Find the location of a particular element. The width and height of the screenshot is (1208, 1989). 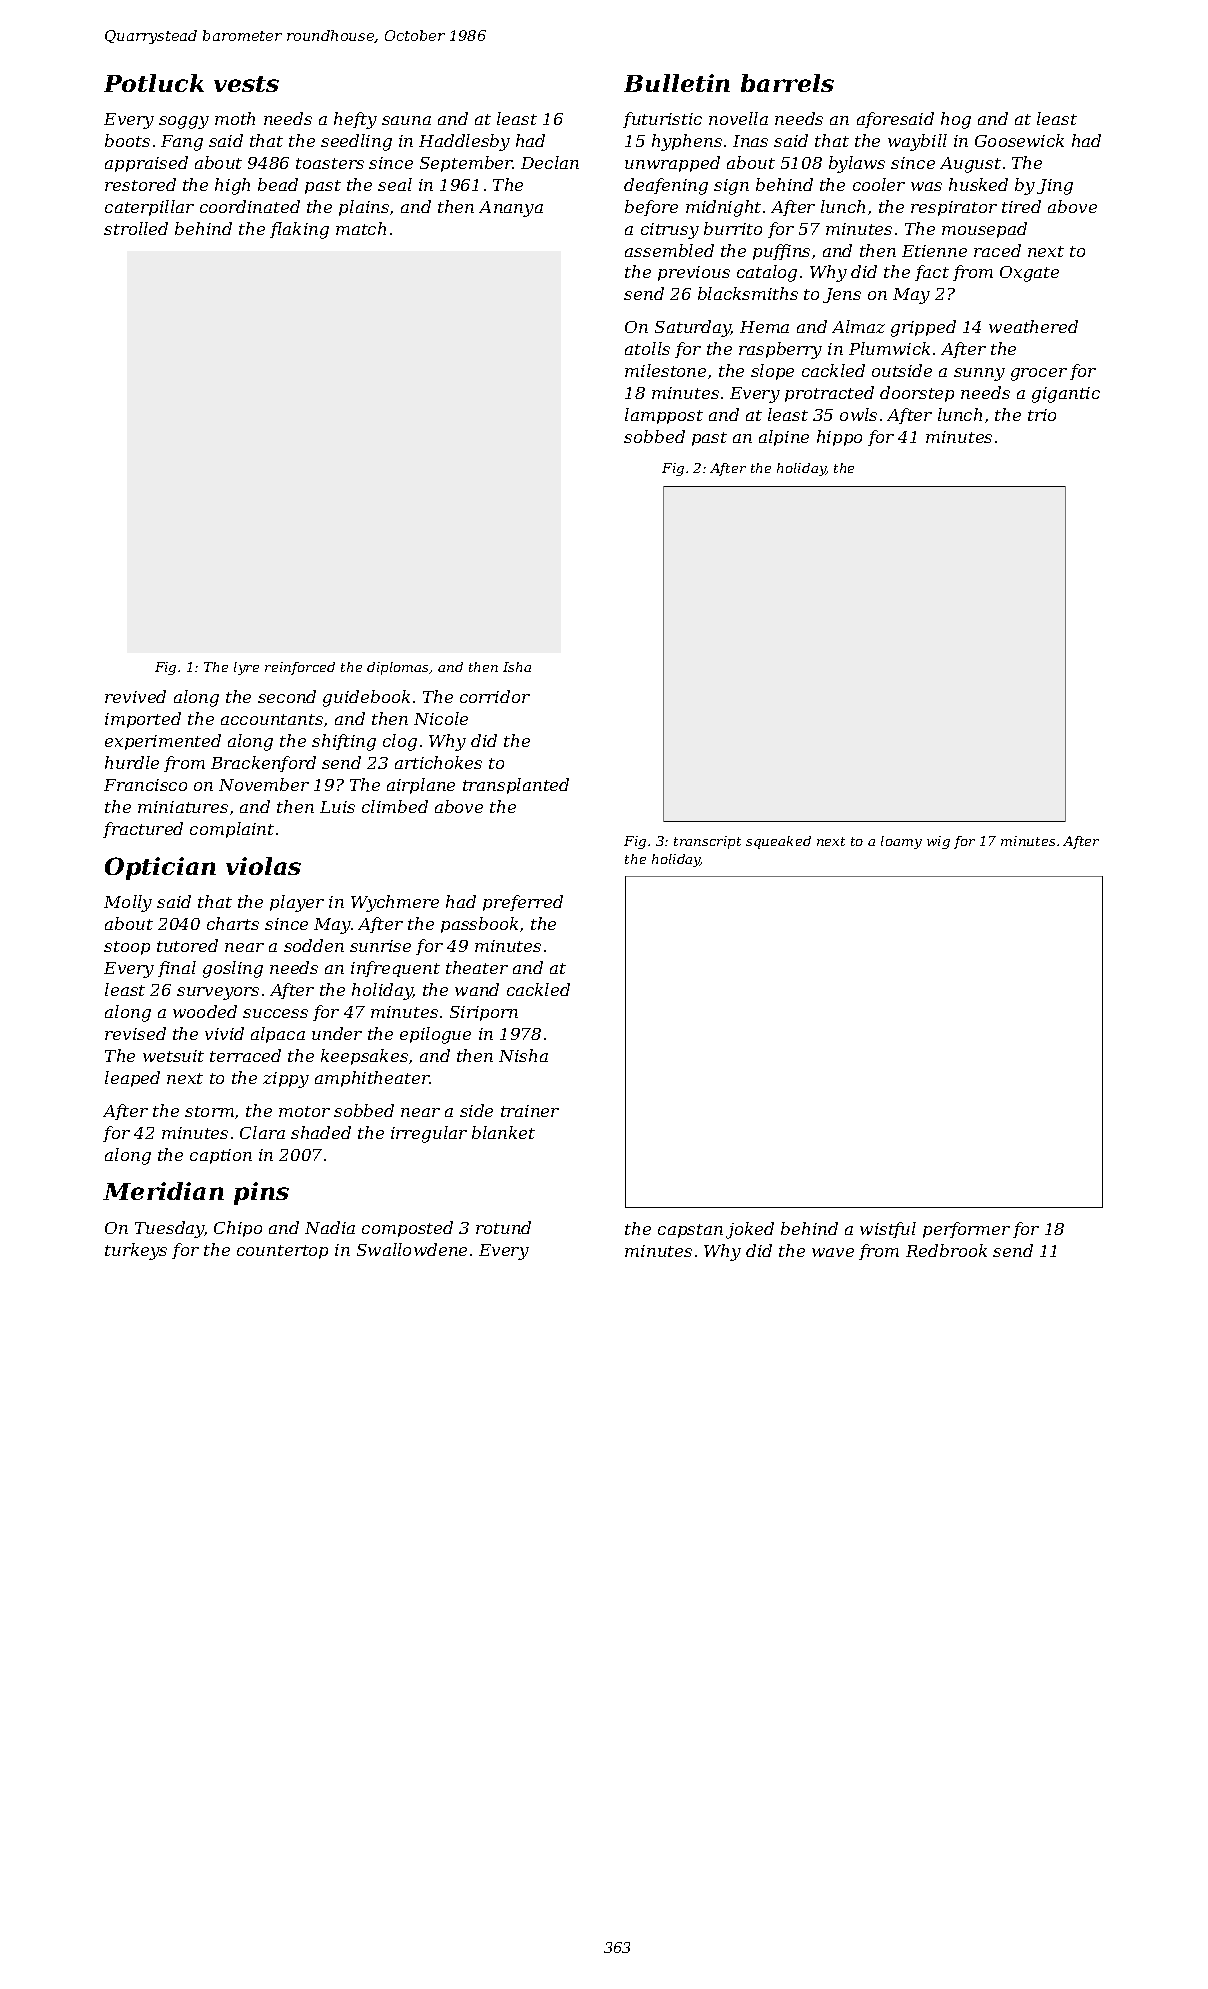

bylaws is located at coordinates (857, 164).
